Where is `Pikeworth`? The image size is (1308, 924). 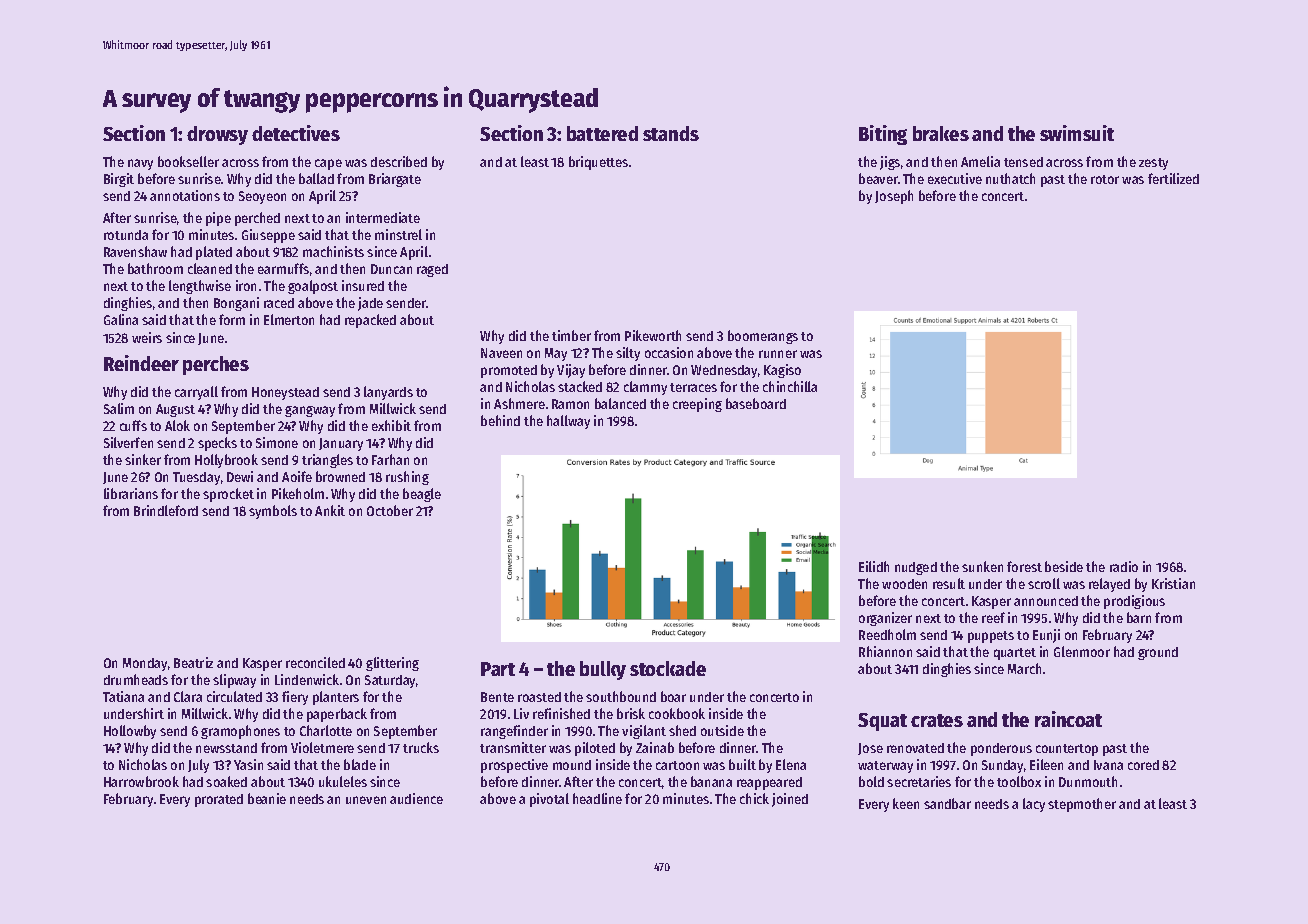 Pikeworth is located at coordinates (653, 335).
